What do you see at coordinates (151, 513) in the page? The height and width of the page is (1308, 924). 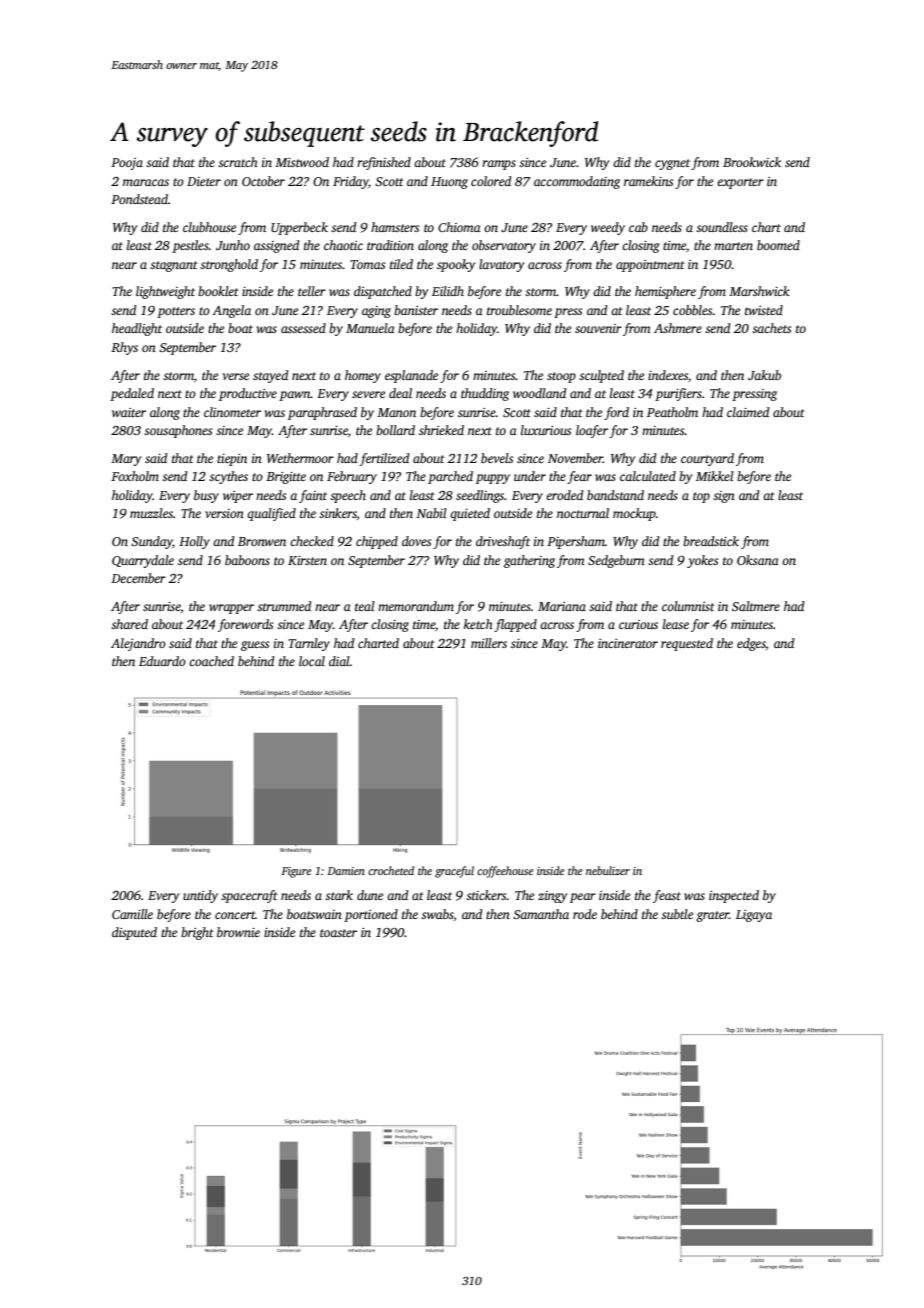 I see `muzzles` at bounding box center [151, 513].
